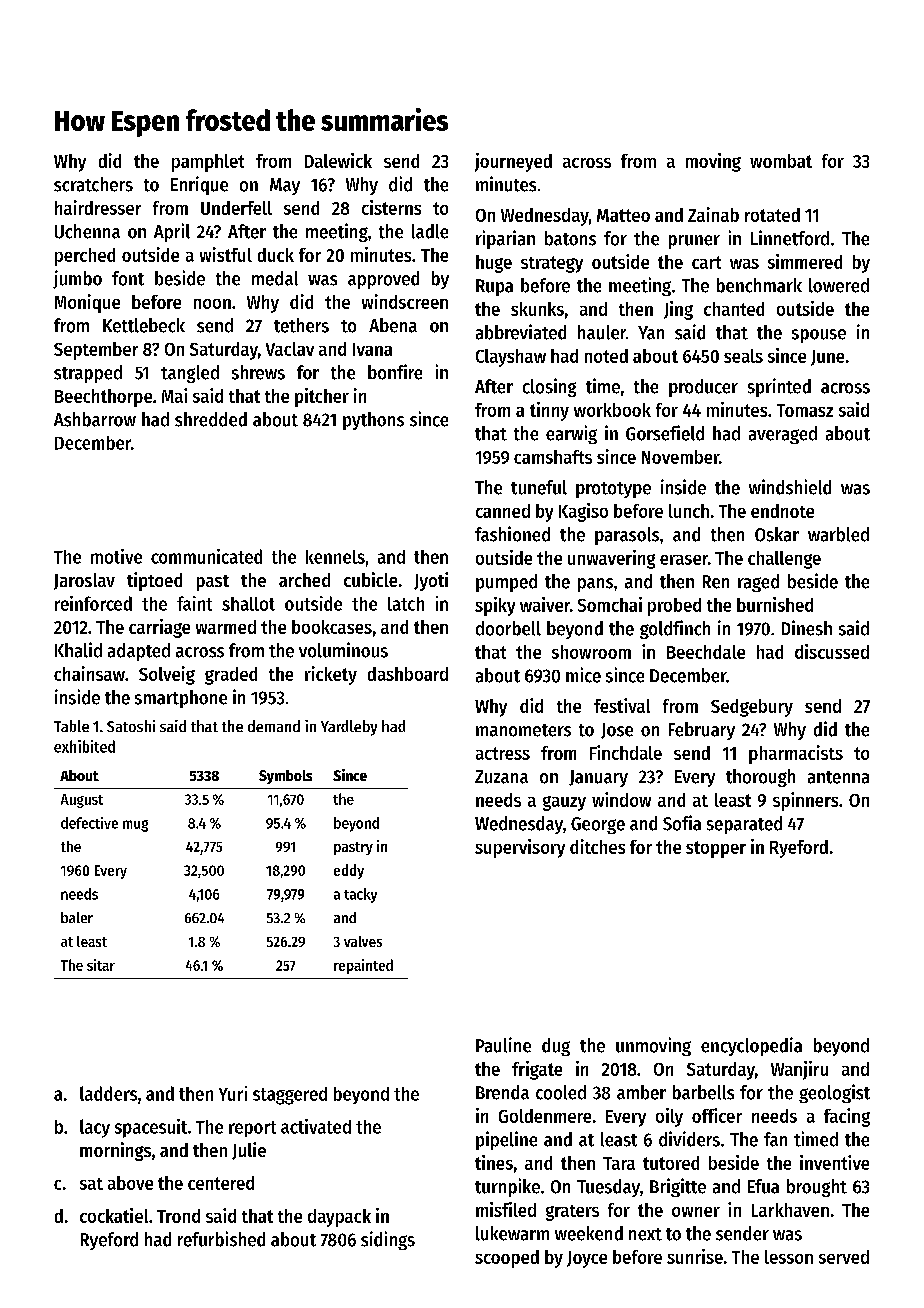 This screenshot has height=1308, width=924. Describe the element at coordinates (512, 534) in the screenshot. I see `fashioned` at that location.
